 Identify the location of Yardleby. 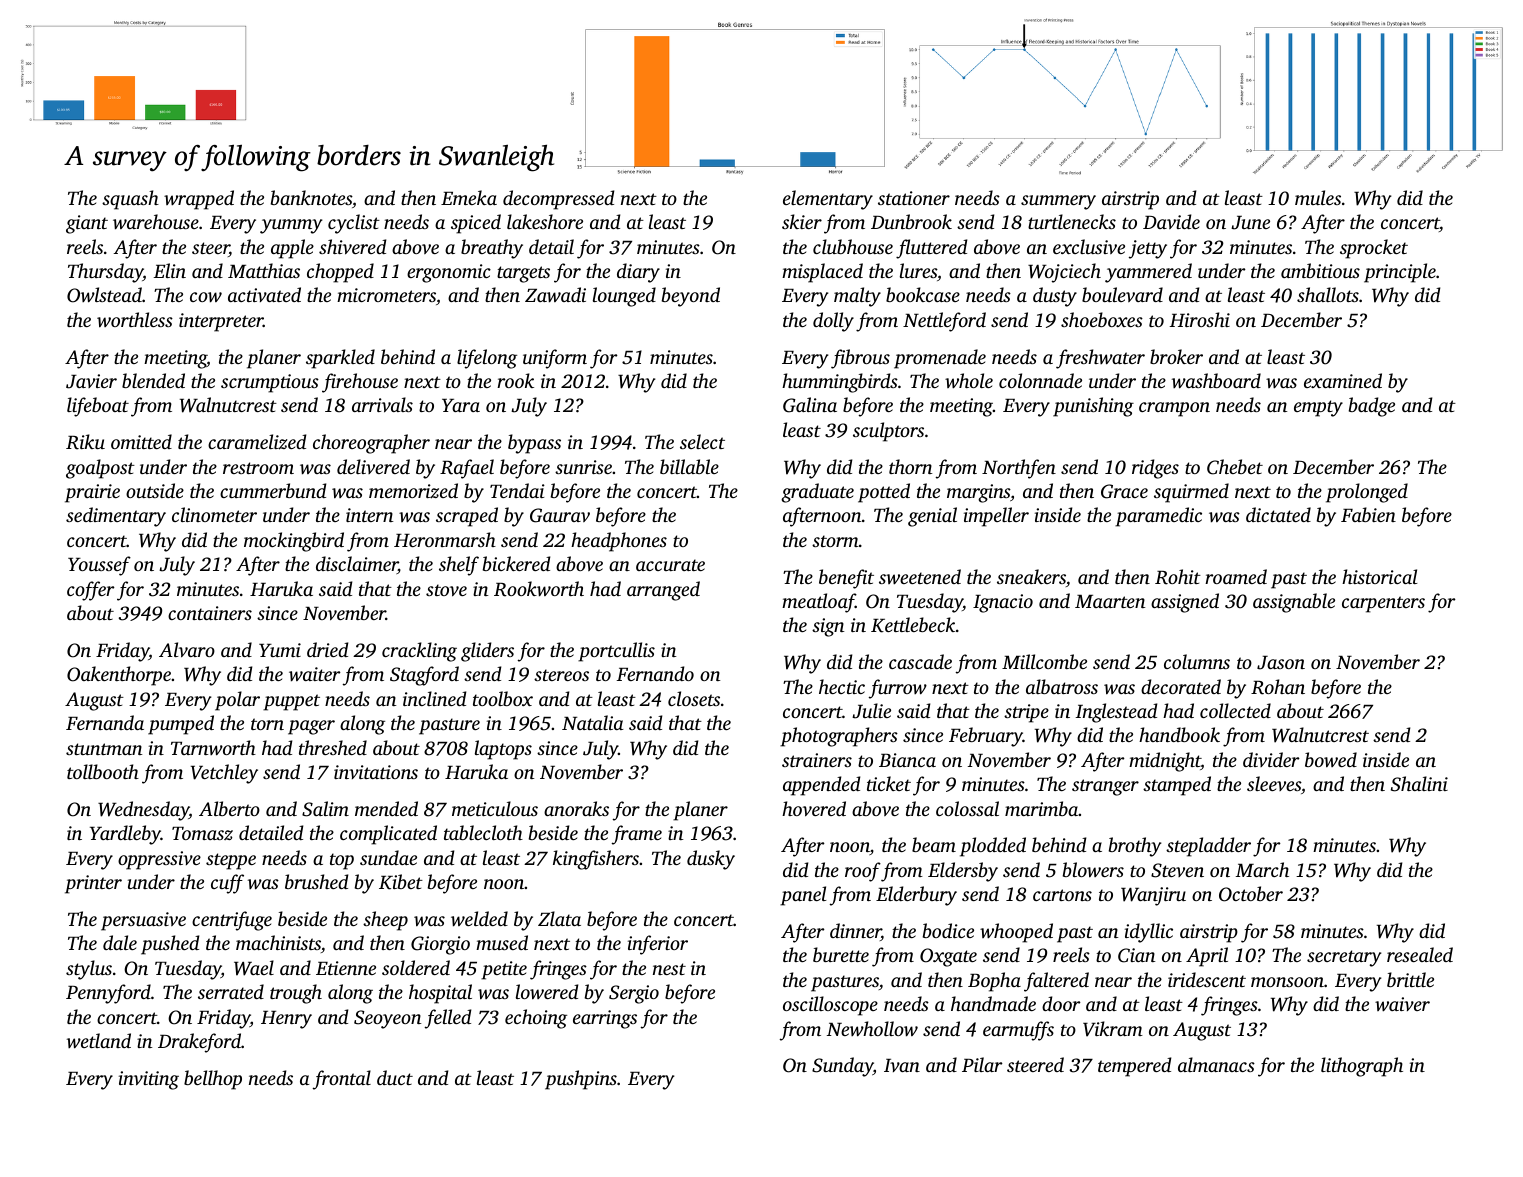
(125, 835).
